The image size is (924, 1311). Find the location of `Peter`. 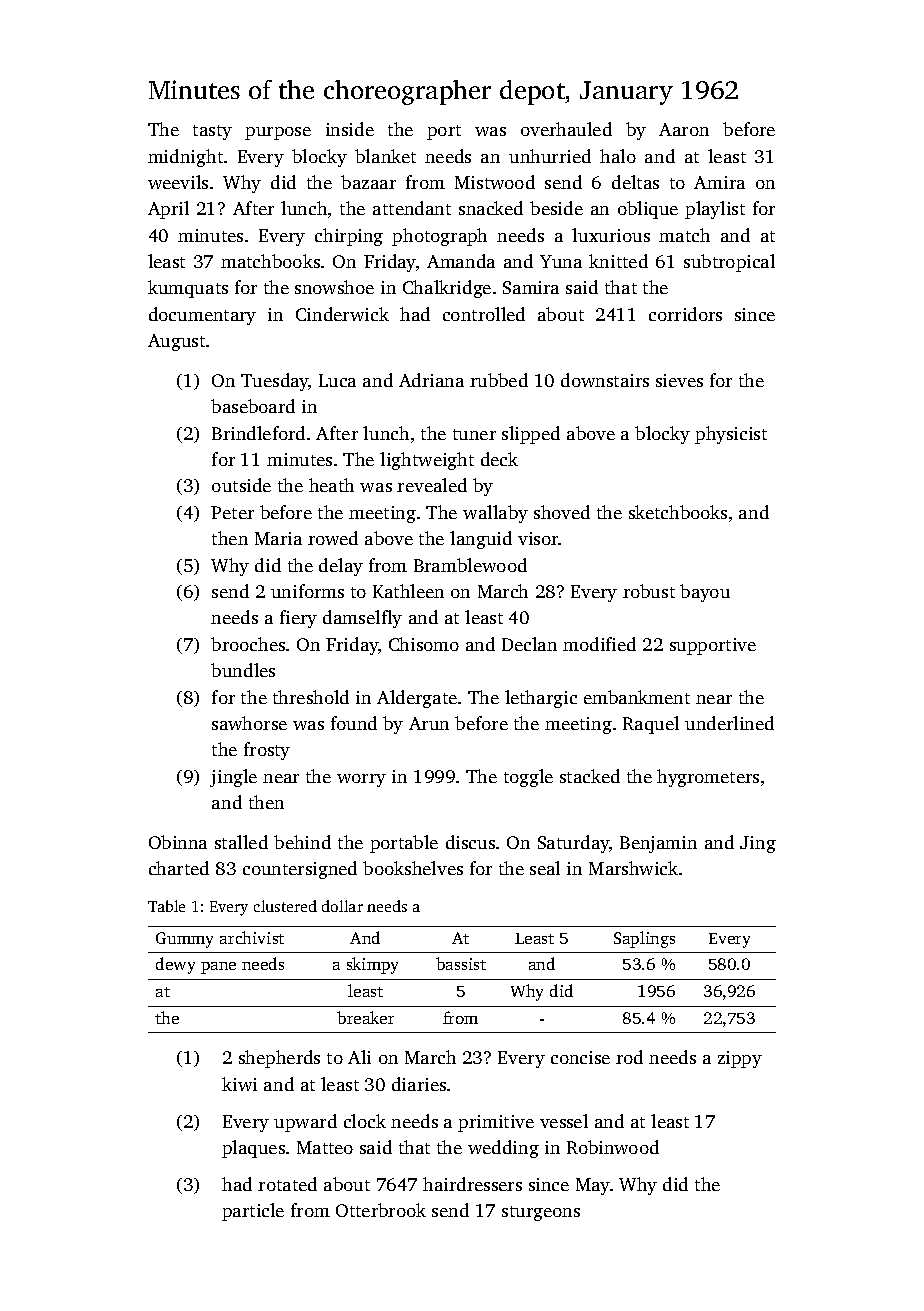

Peter is located at coordinates (232, 512).
